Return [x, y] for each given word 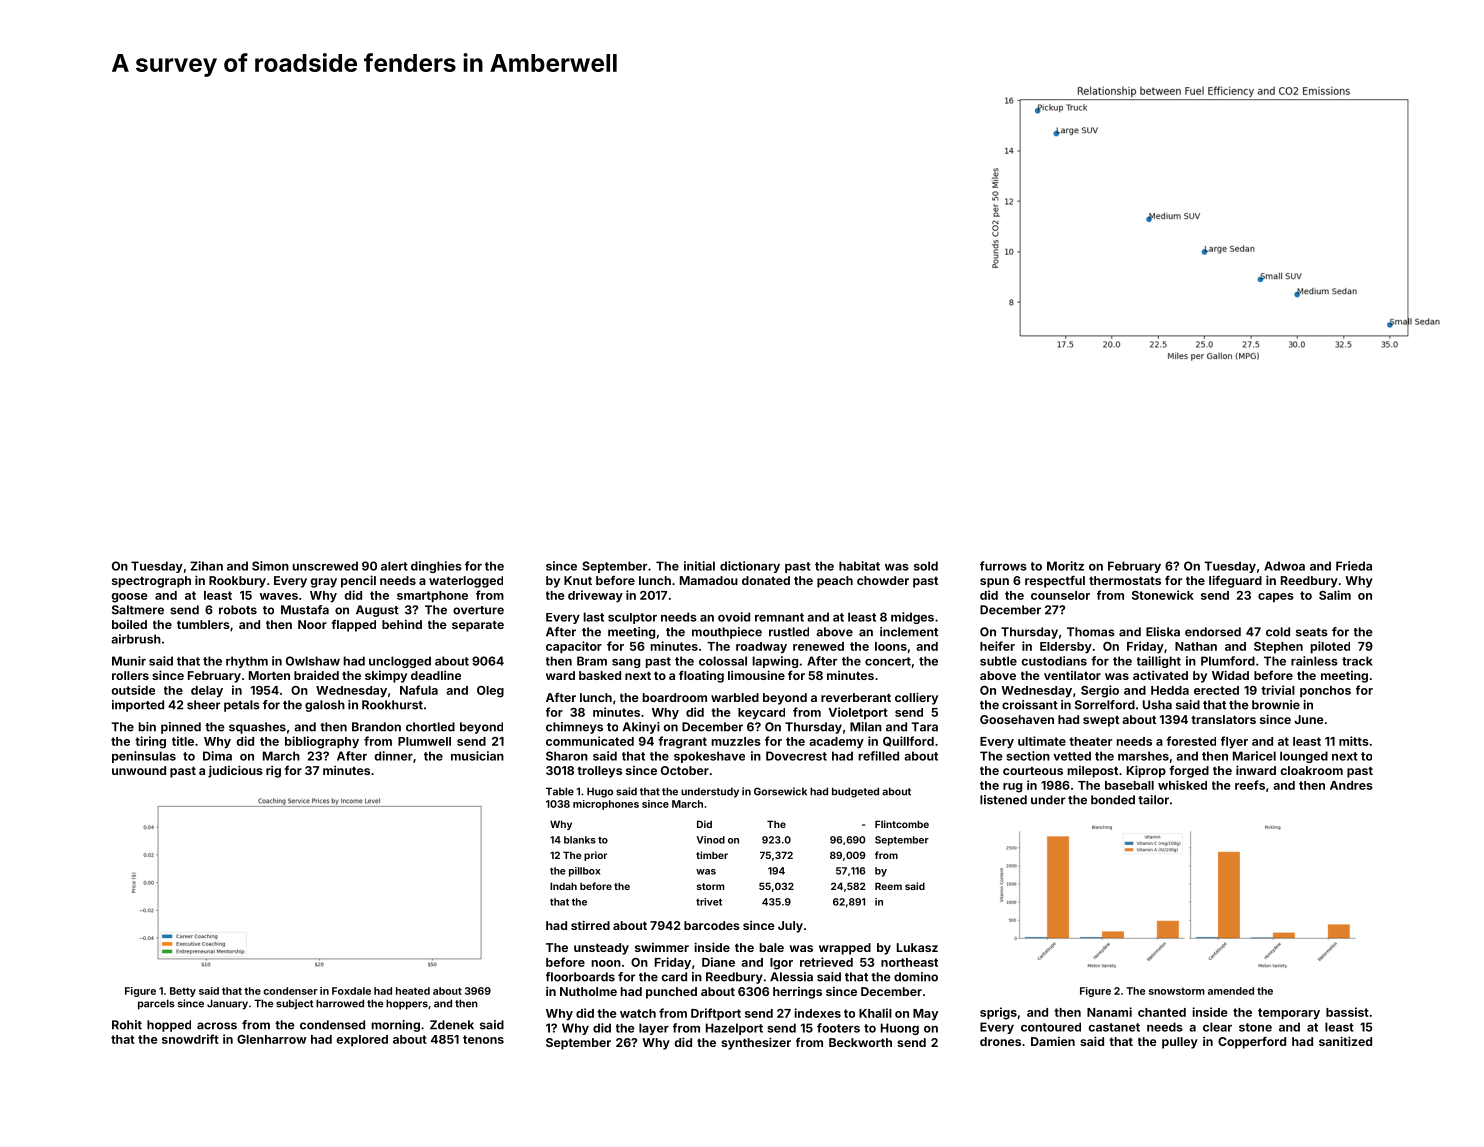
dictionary [750, 567]
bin [147, 727]
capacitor [574, 647]
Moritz [1065, 566]
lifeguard [1235, 581]
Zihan [206, 566]
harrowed [340, 1003]
